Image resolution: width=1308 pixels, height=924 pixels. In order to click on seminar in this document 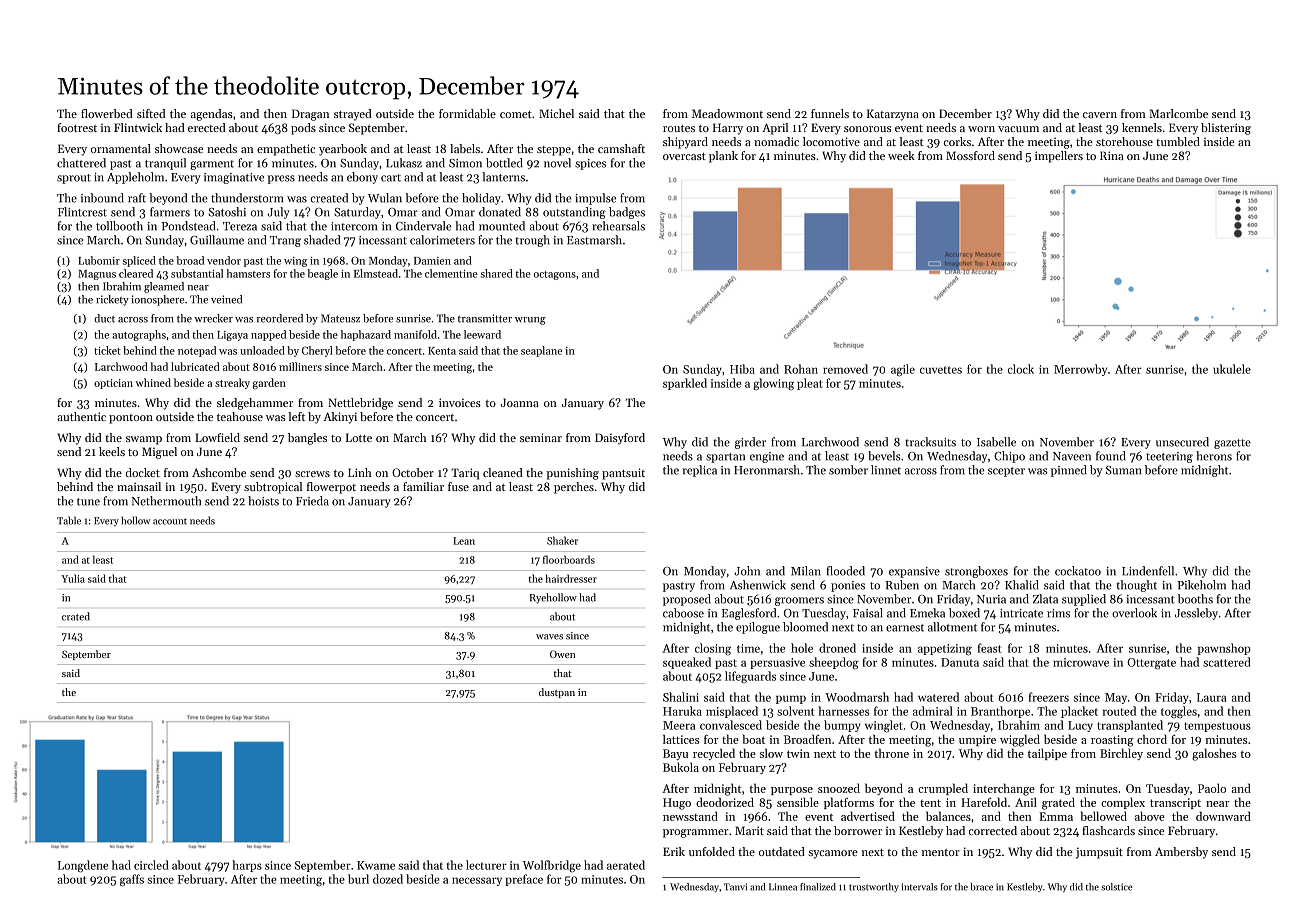, I will do `click(541, 437)`.
